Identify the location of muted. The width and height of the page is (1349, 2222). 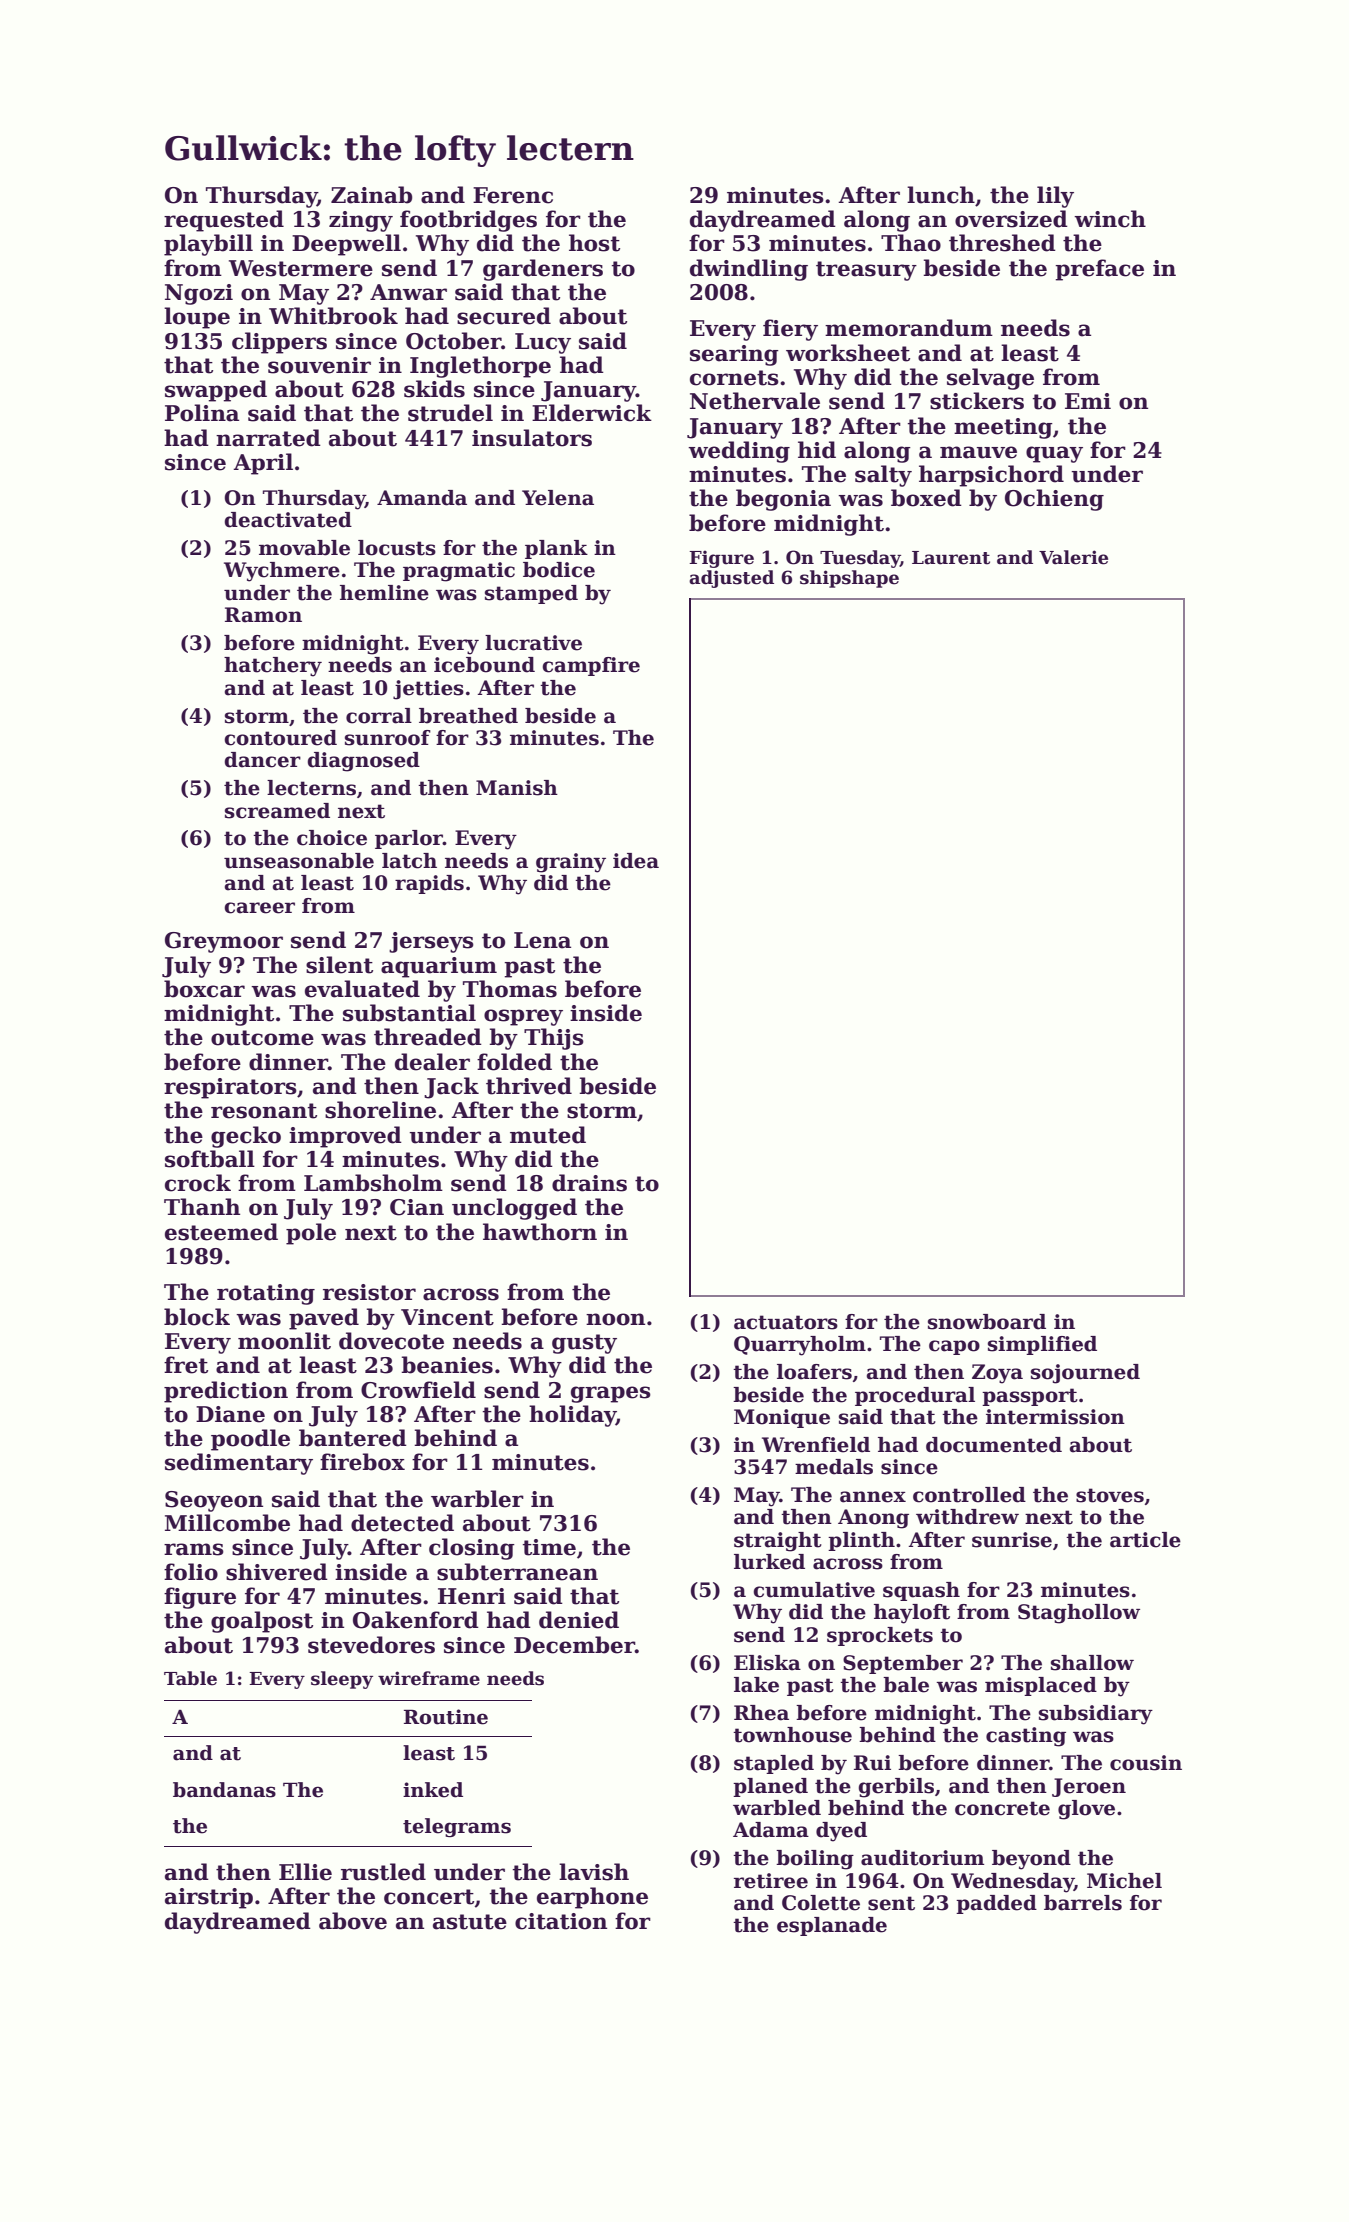
(548, 1135).
